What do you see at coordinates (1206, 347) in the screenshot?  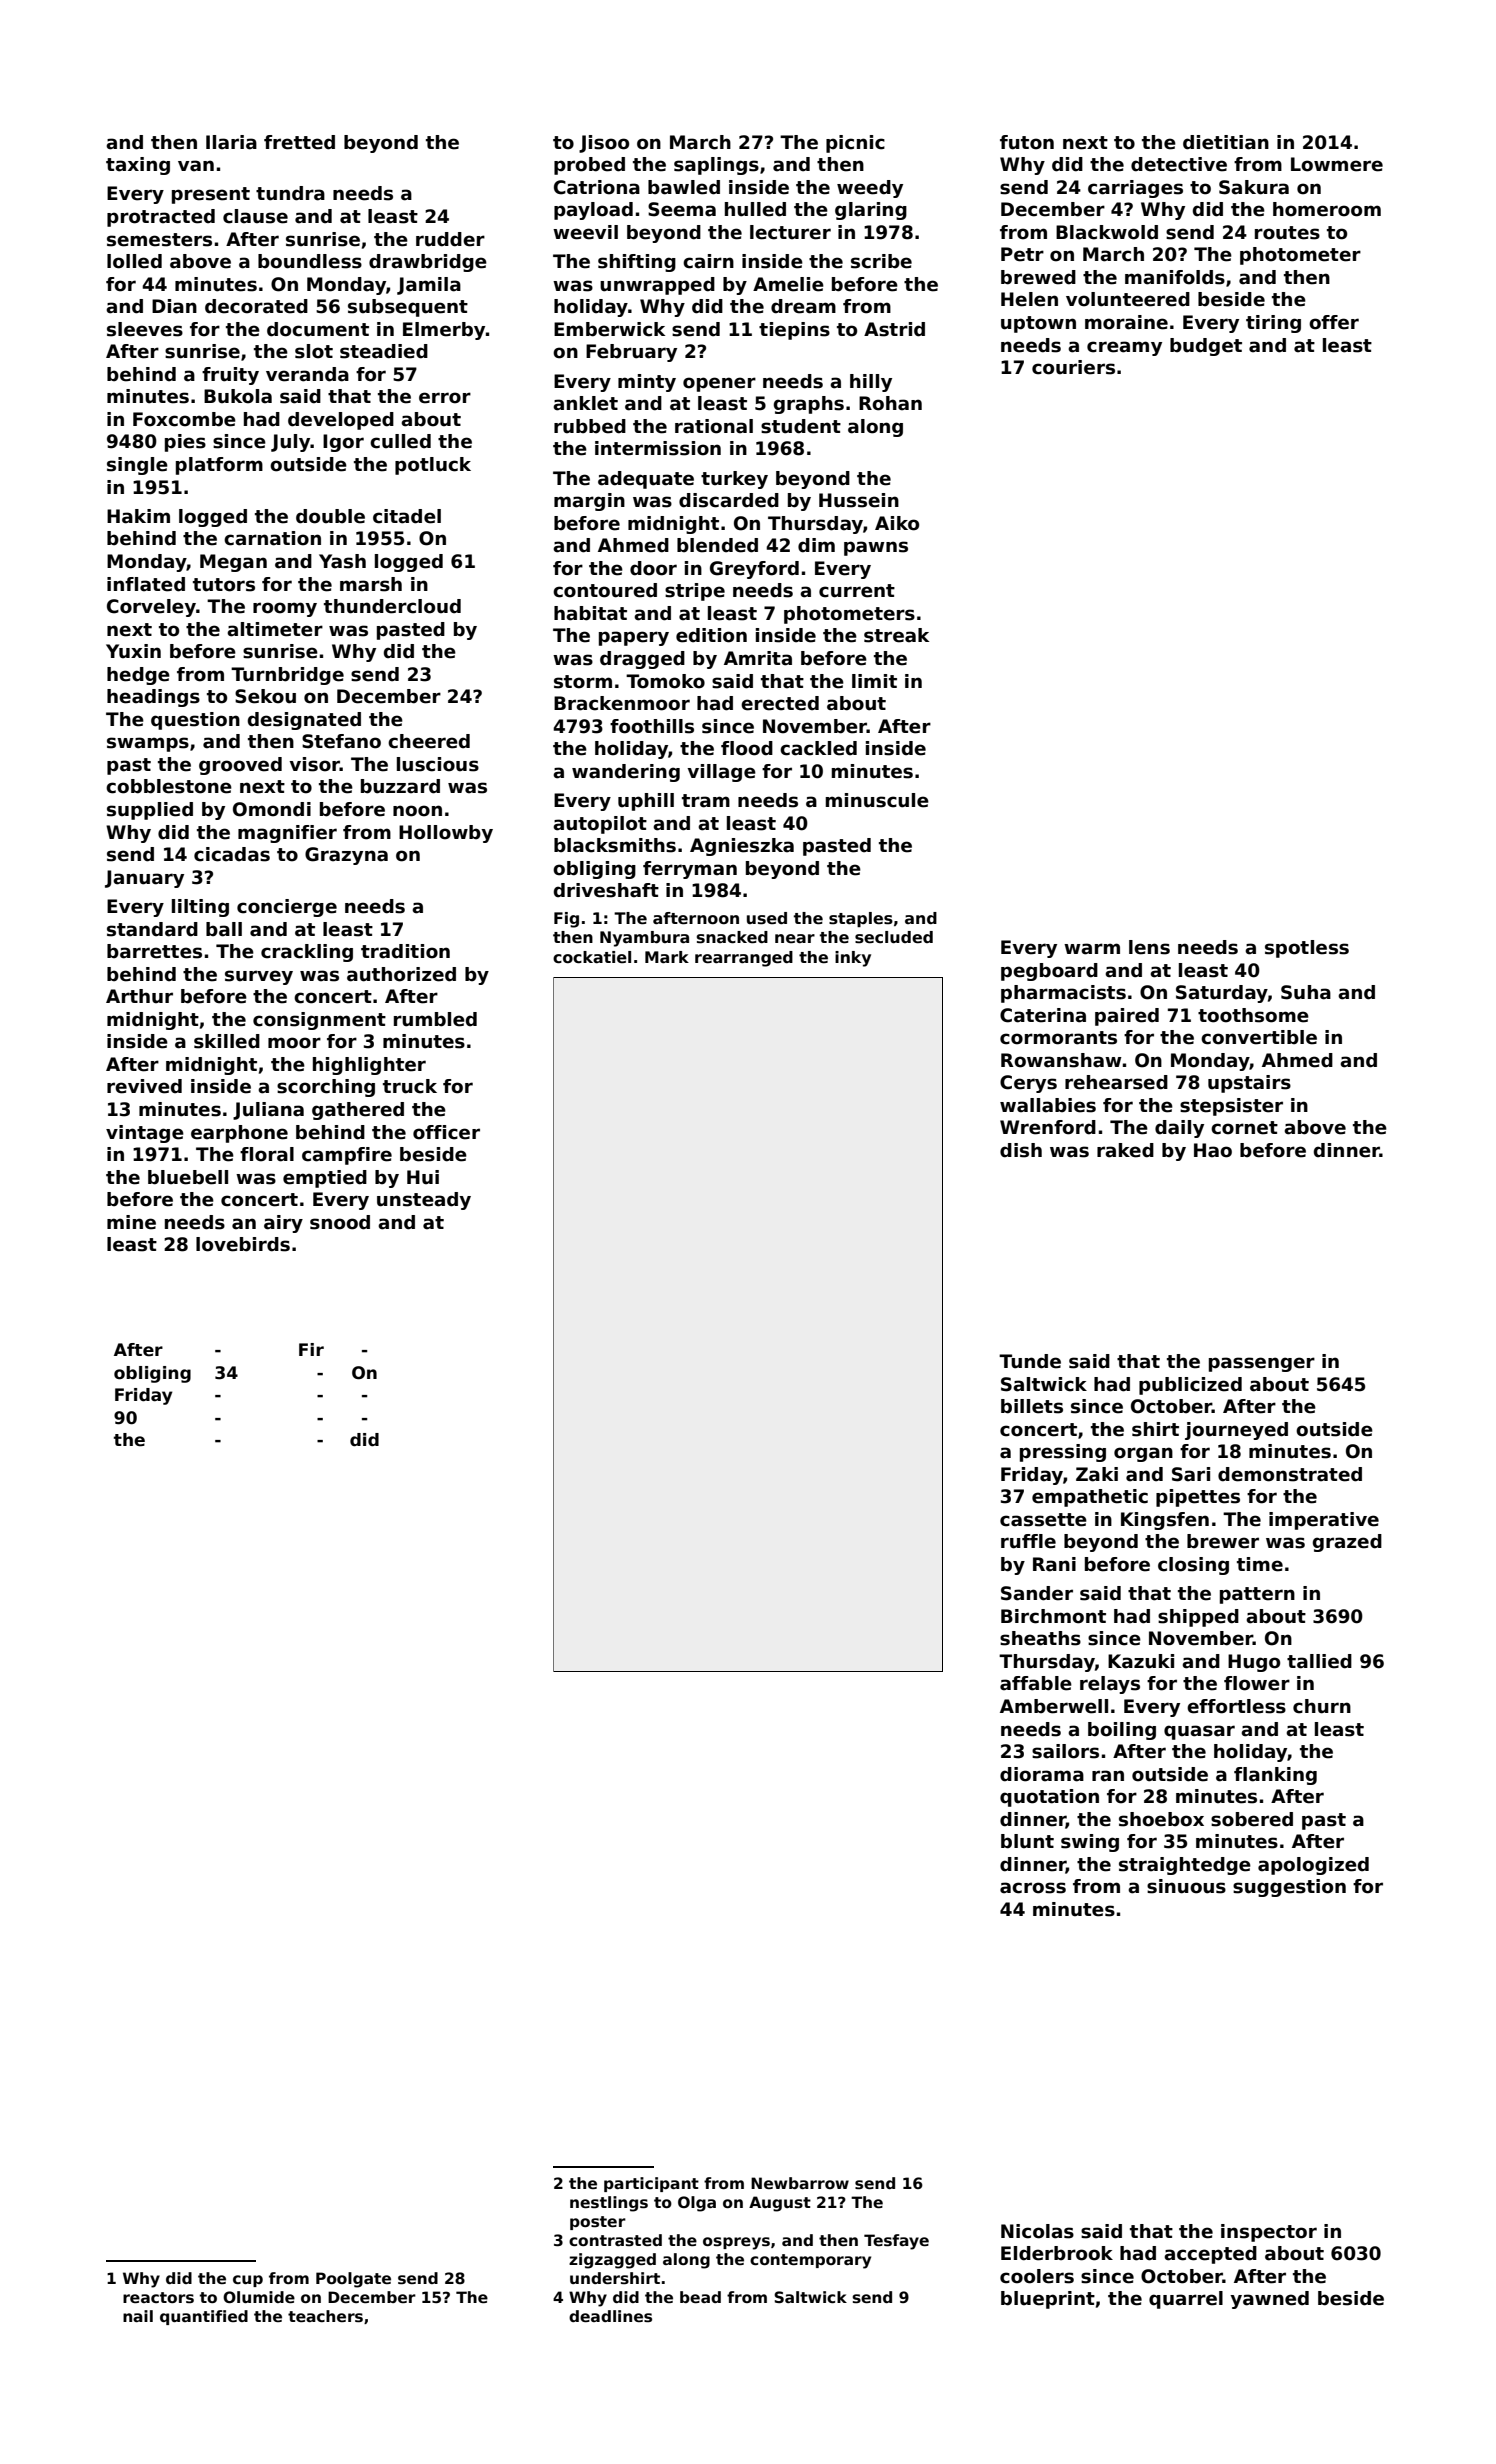 I see `budget` at bounding box center [1206, 347].
